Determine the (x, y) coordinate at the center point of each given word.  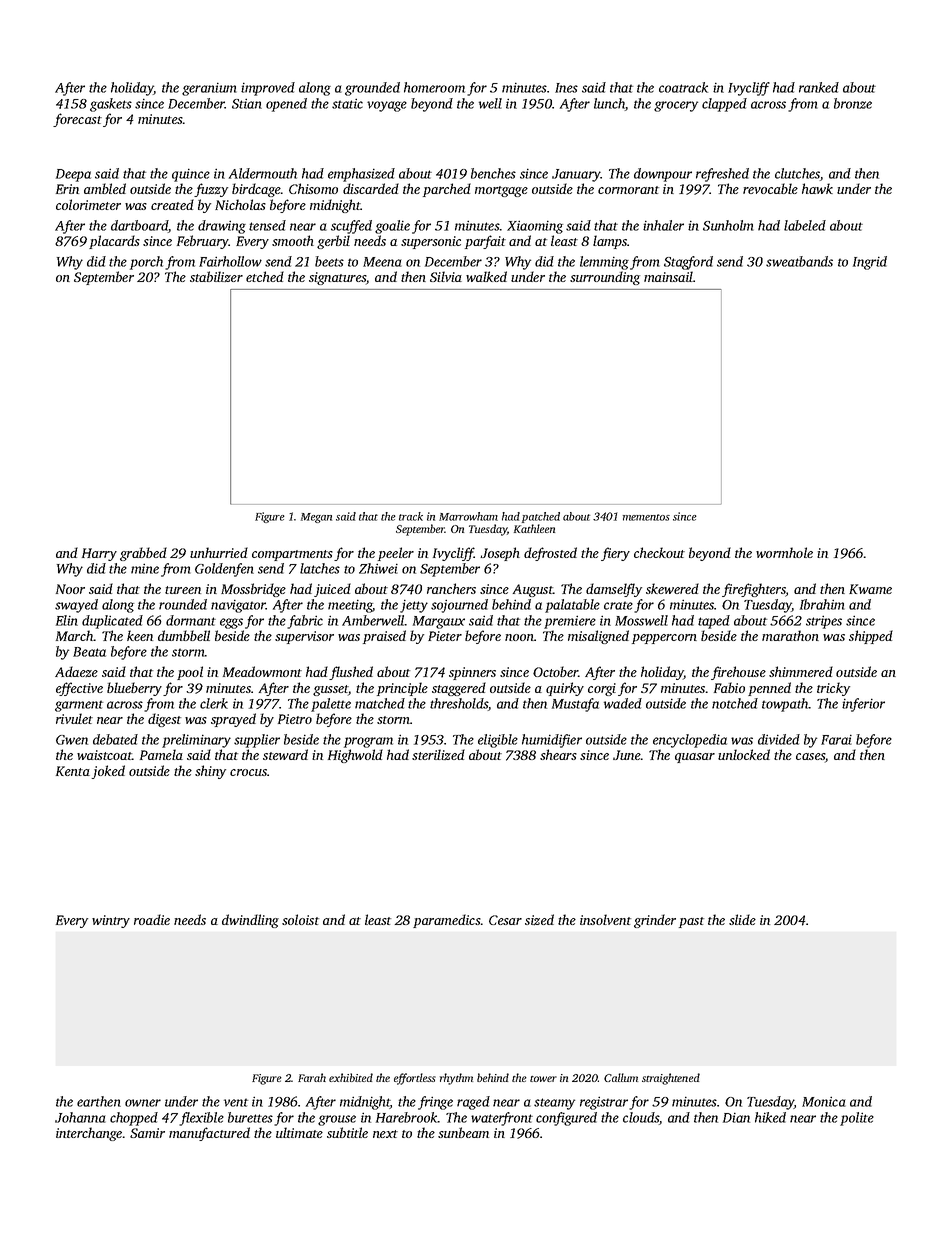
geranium (209, 89)
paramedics (447, 921)
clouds (641, 1118)
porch (146, 263)
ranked (819, 87)
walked (486, 276)
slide (742, 919)
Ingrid (870, 263)
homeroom (434, 87)
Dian (736, 1117)
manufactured (209, 1134)
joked (108, 772)
